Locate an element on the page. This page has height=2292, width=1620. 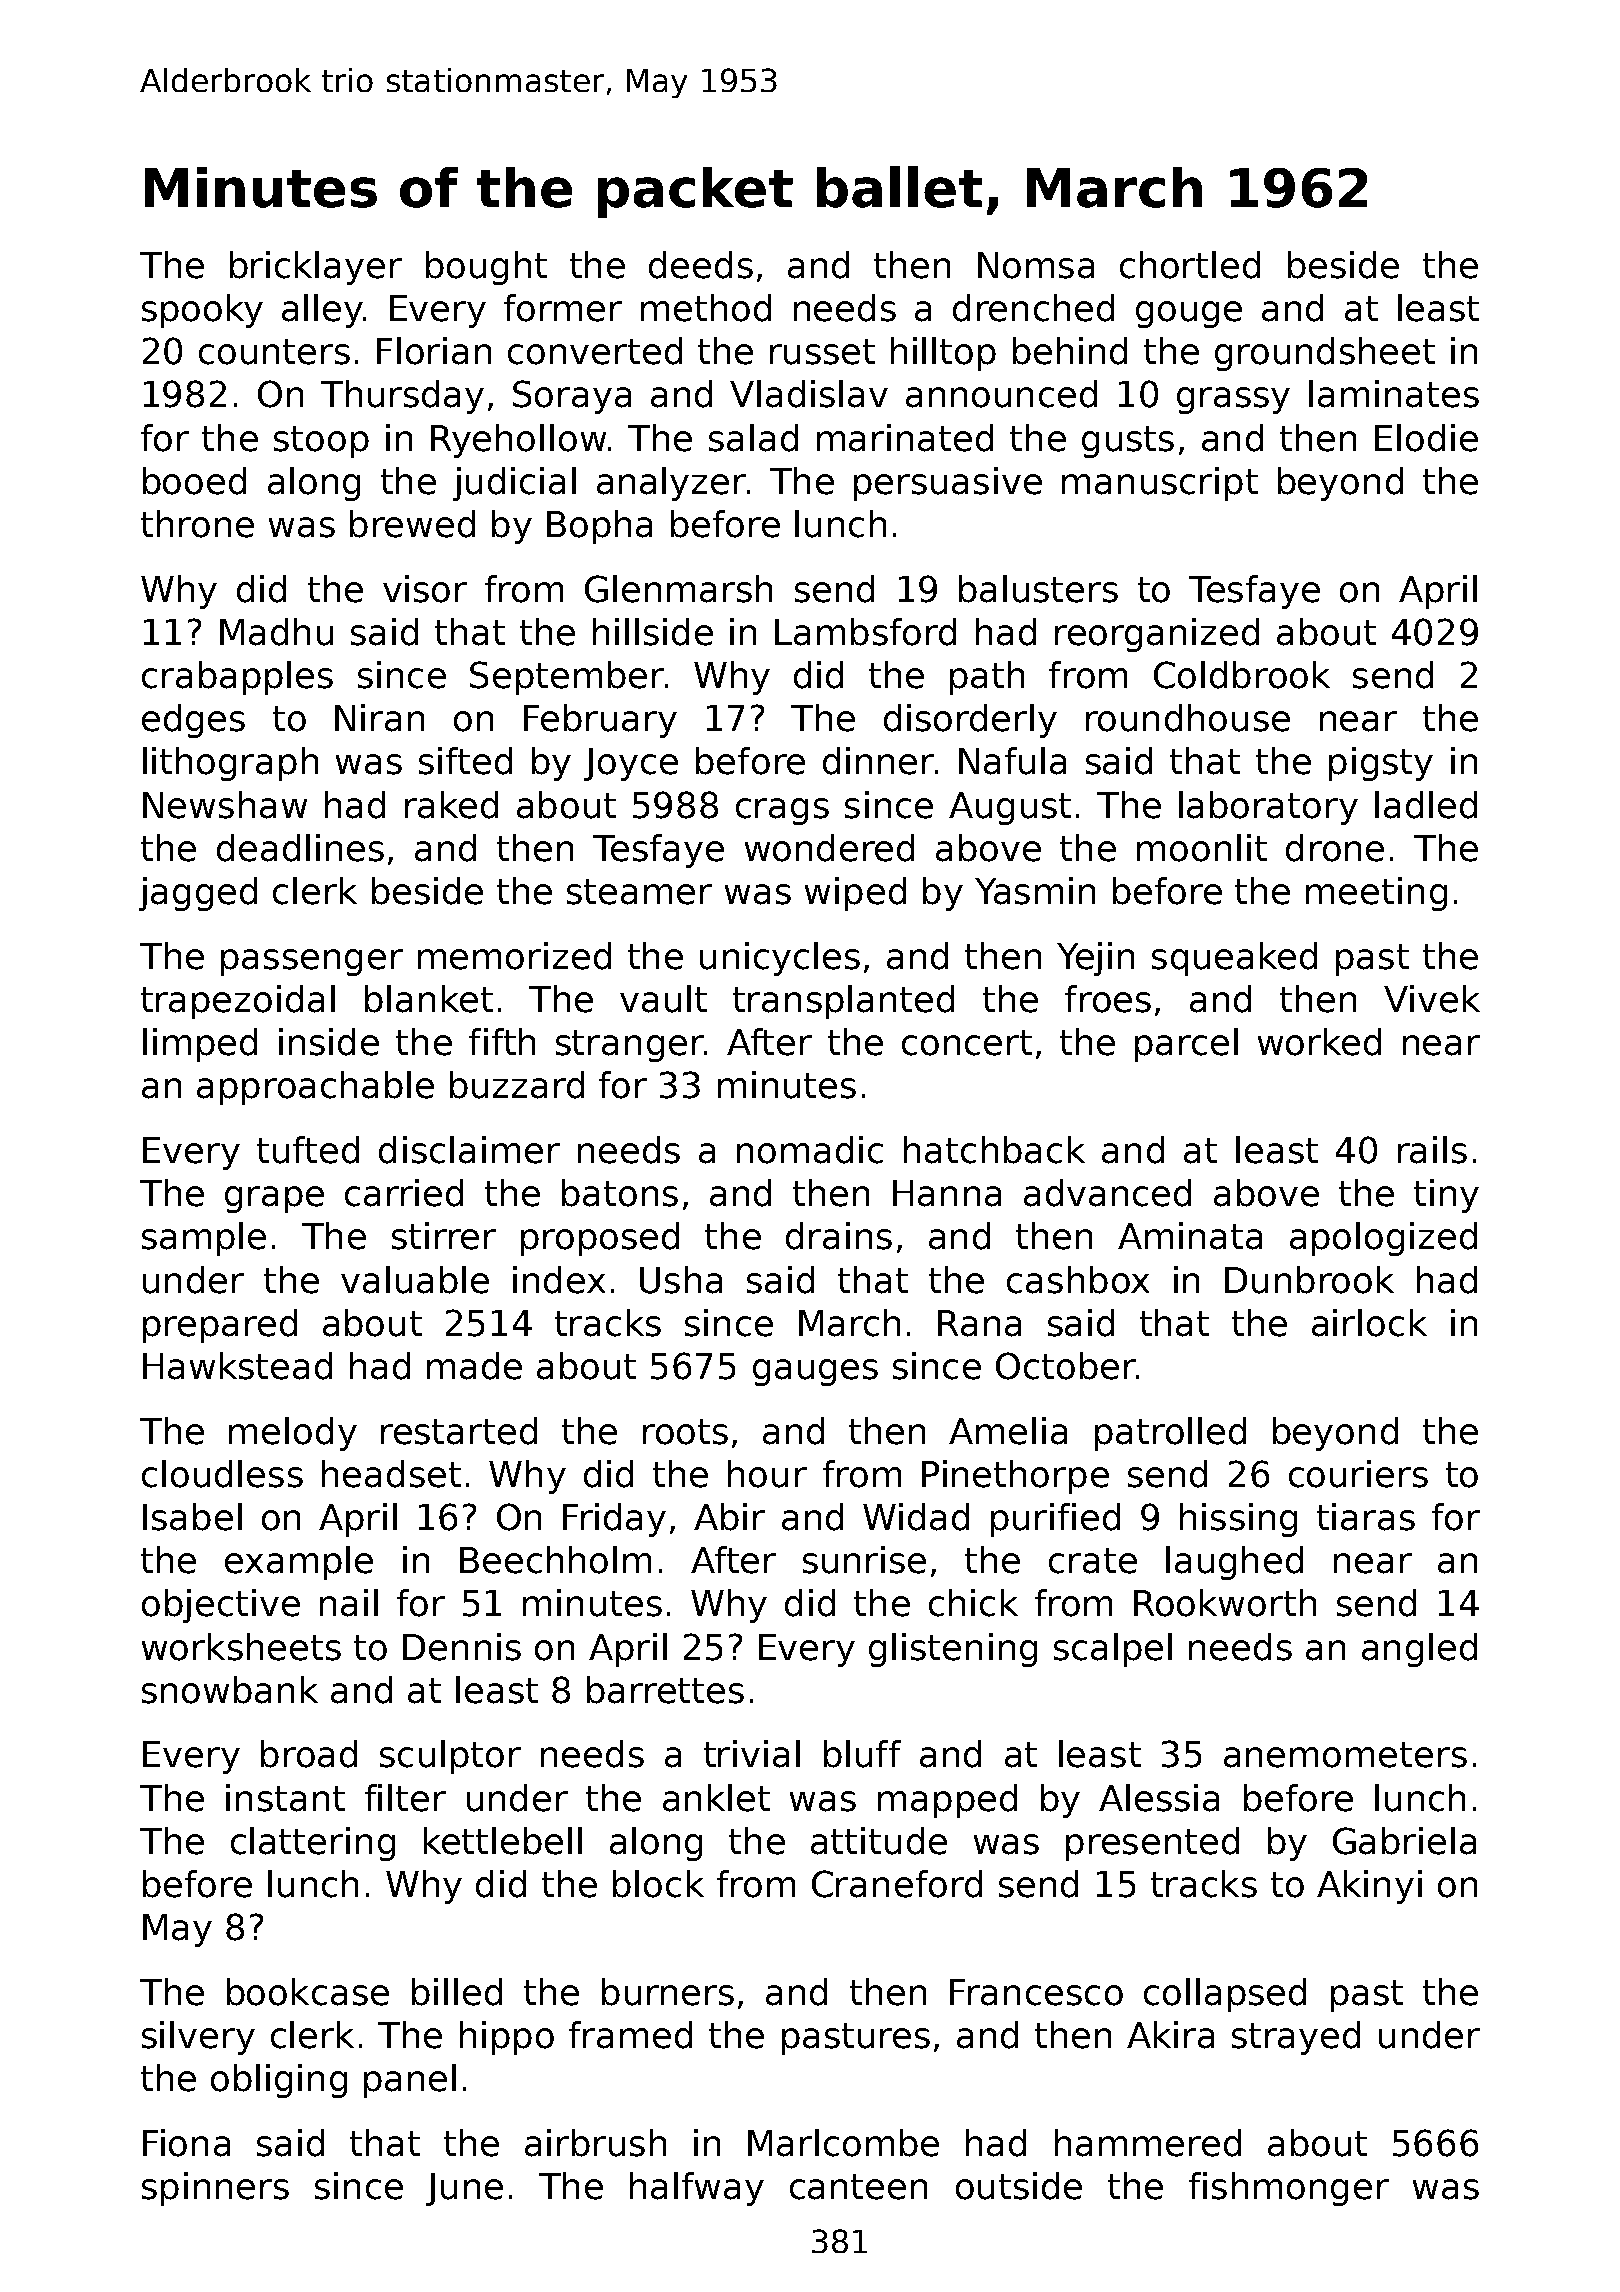
chortled is located at coordinates (1190, 265).
